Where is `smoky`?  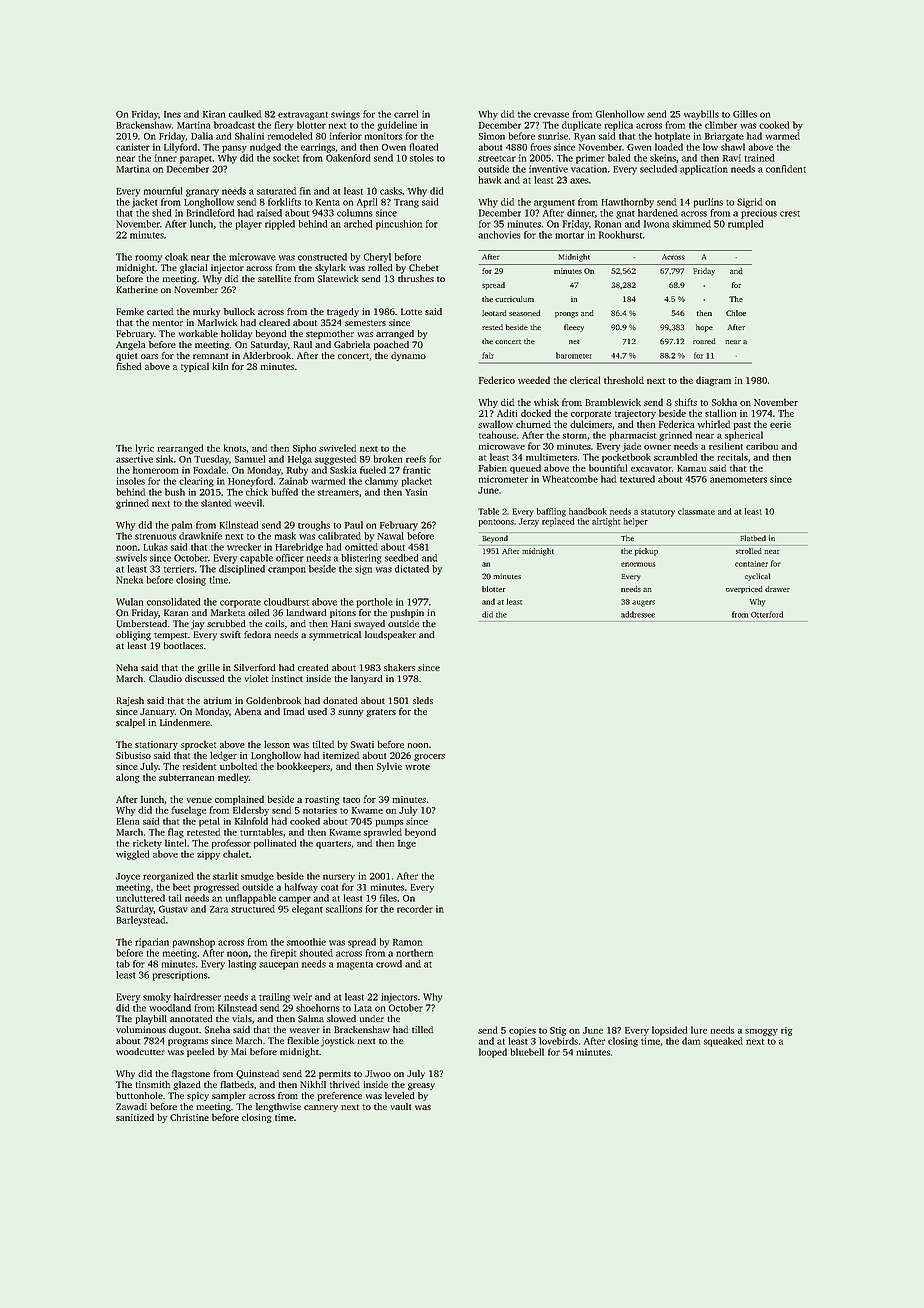 smoky is located at coordinates (157, 998).
